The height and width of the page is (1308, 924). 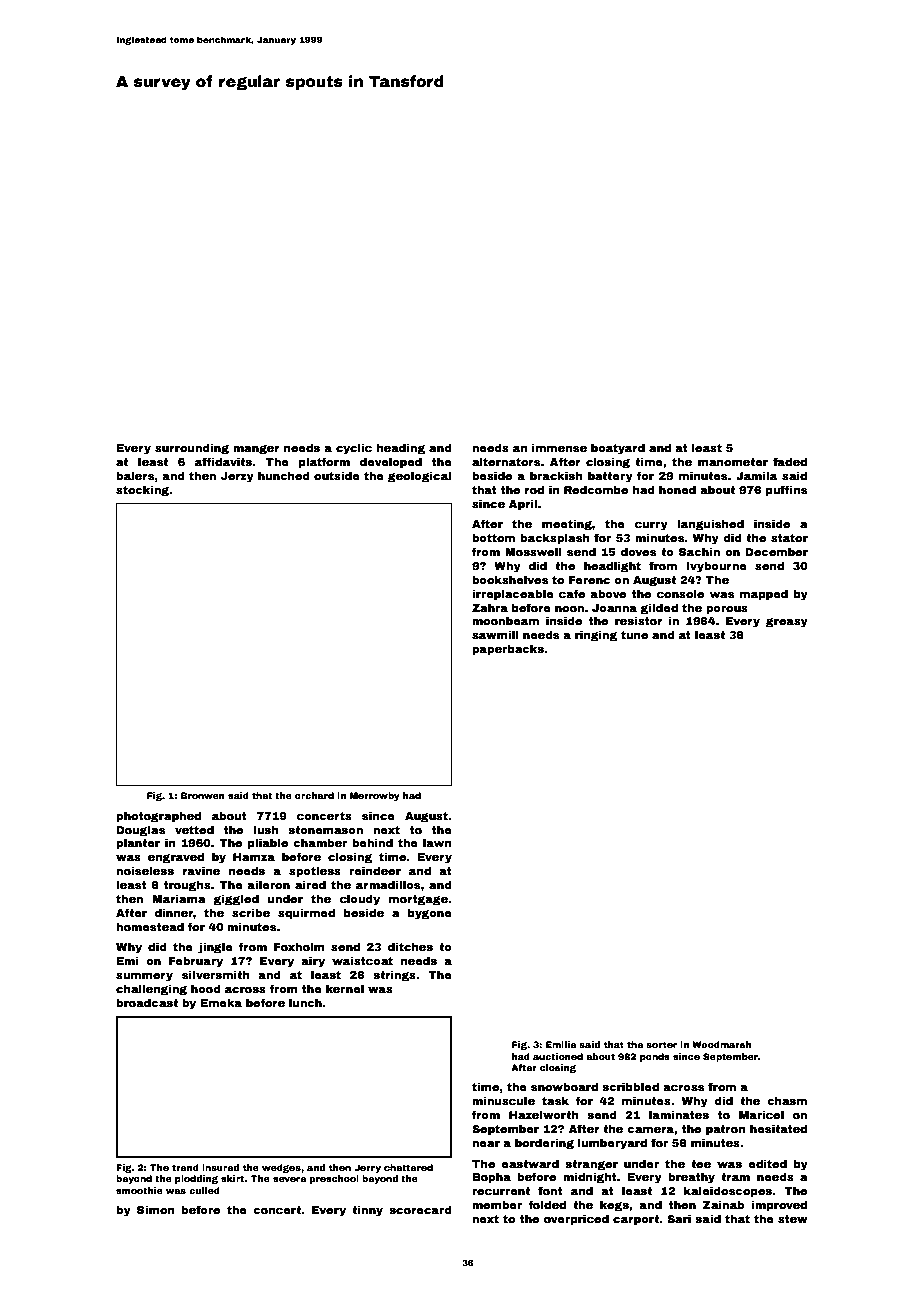 I want to click on carport, so click(x=636, y=1220).
